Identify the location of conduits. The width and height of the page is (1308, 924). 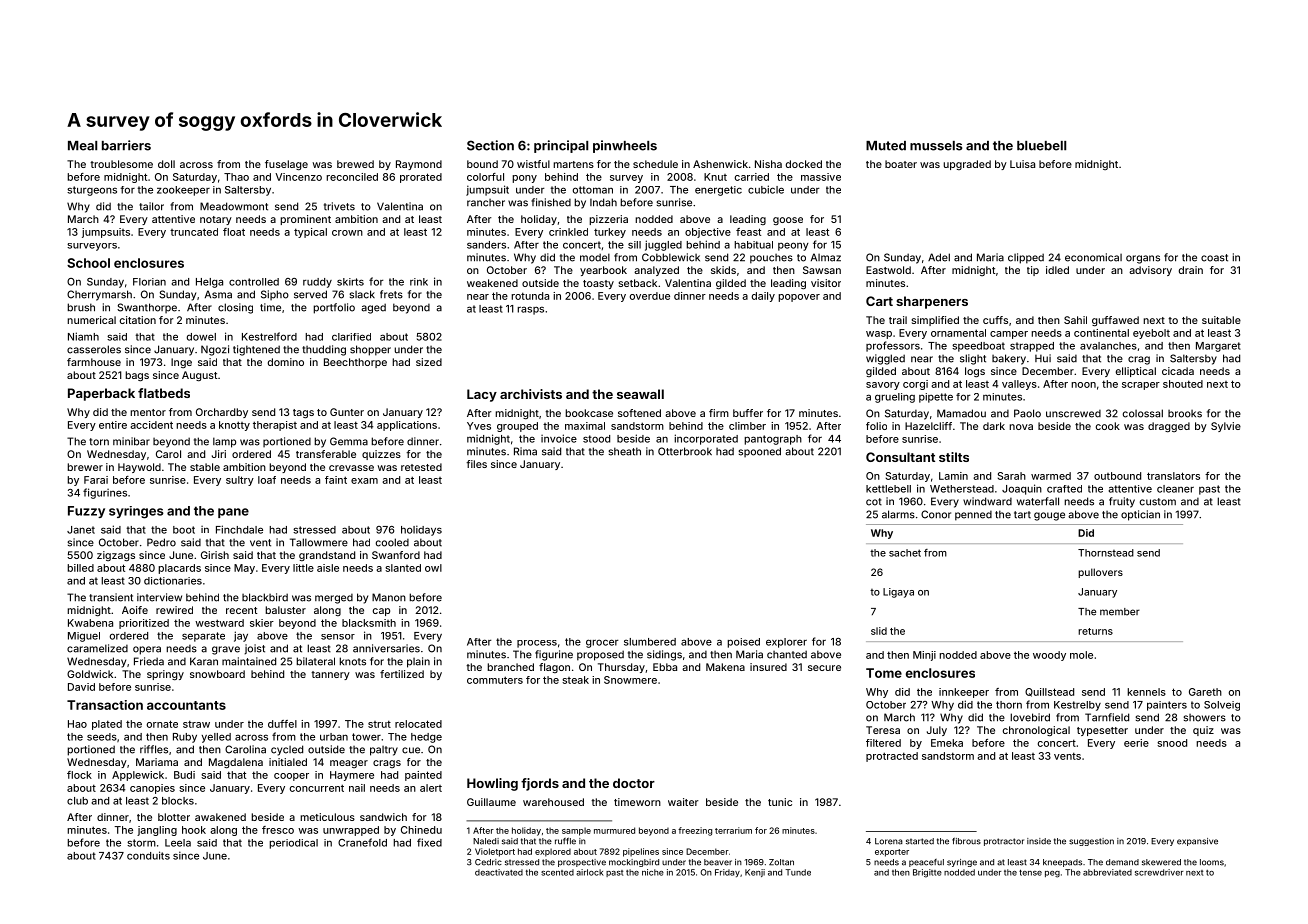
(148, 855).
